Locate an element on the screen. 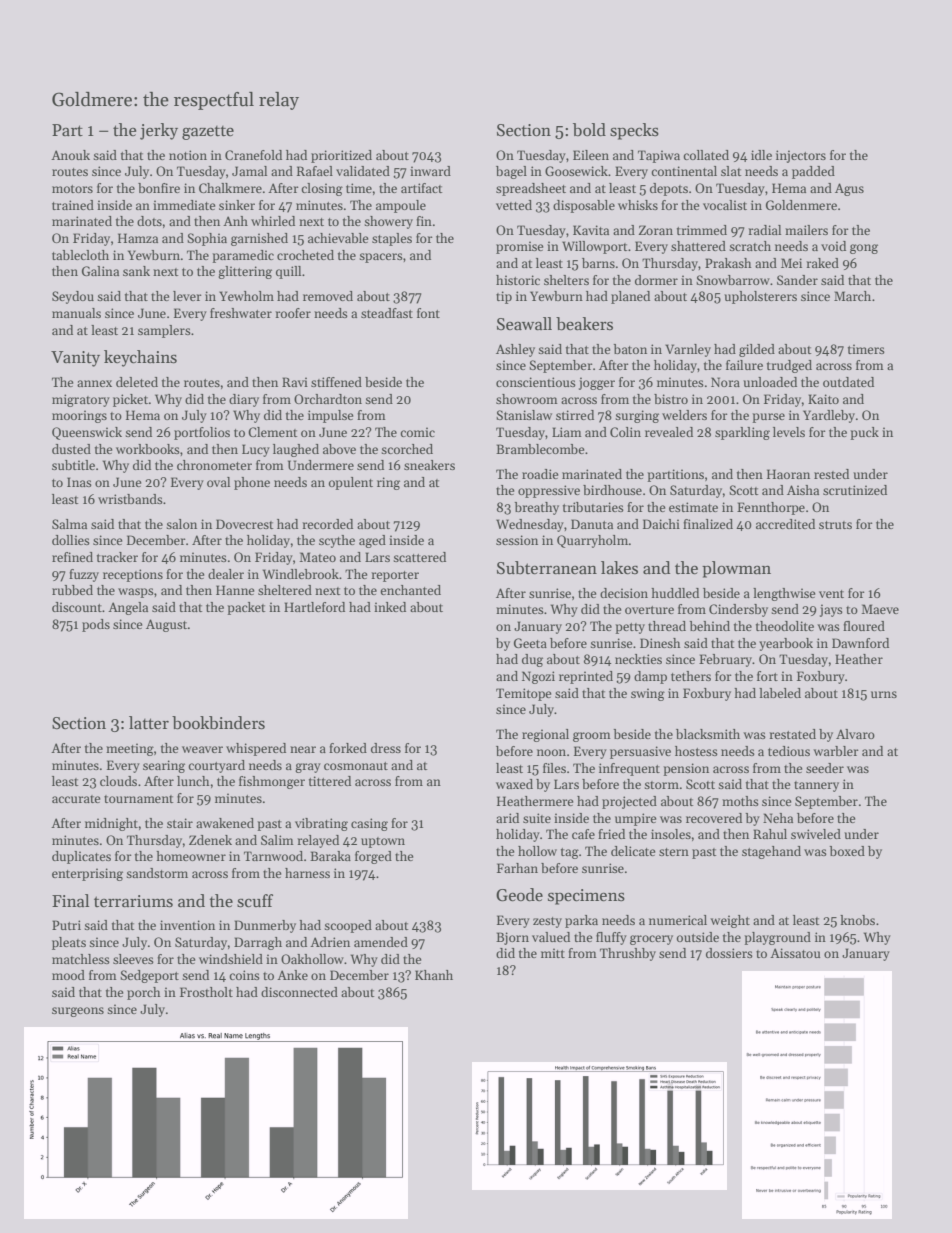  injectors is located at coordinates (801, 156).
